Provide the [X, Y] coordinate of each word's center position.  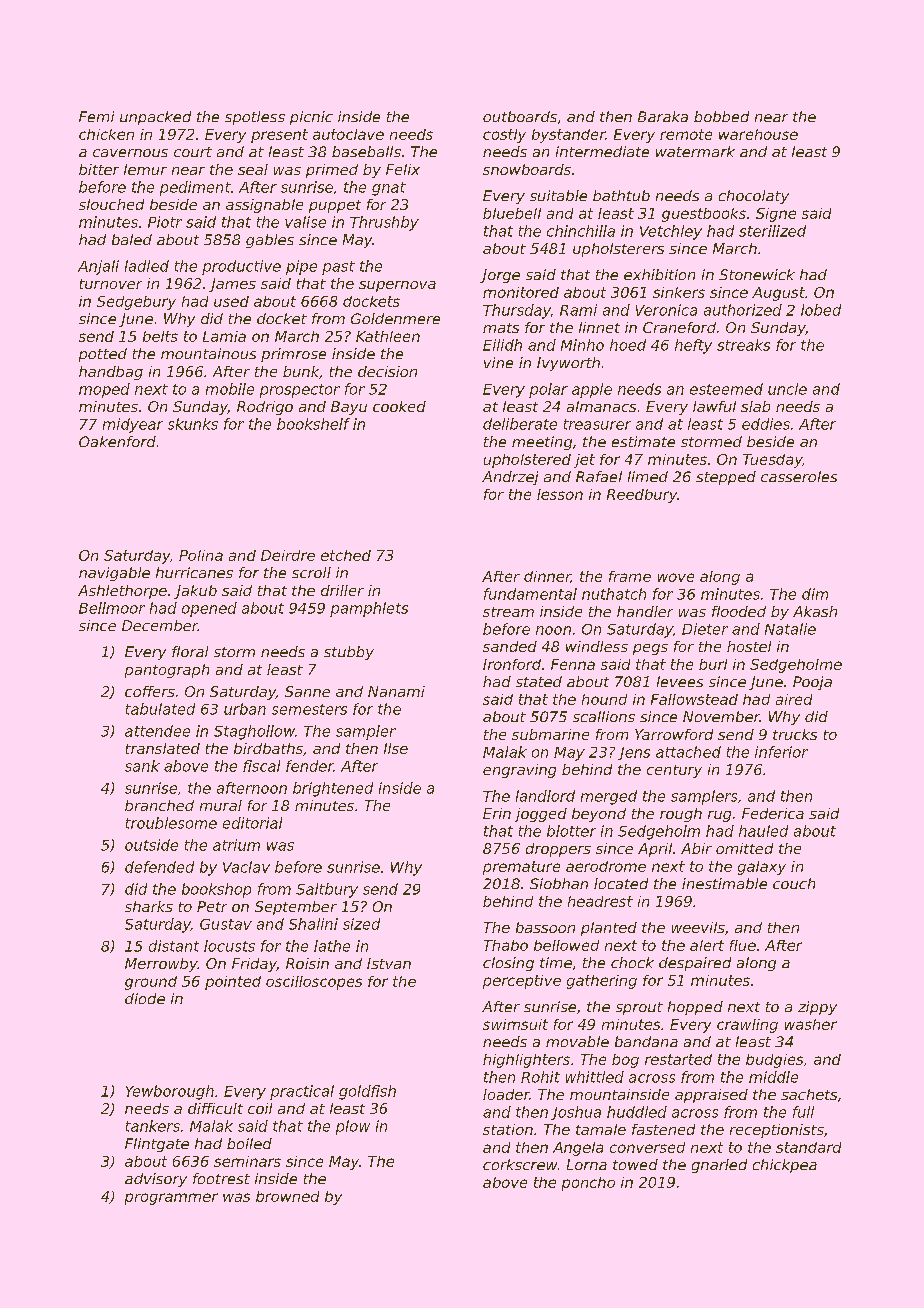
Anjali [98, 267]
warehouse [758, 134]
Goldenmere [395, 318]
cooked [399, 406]
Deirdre [288, 555]
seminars [247, 1161]
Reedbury [642, 496]
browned [287, 1196]
